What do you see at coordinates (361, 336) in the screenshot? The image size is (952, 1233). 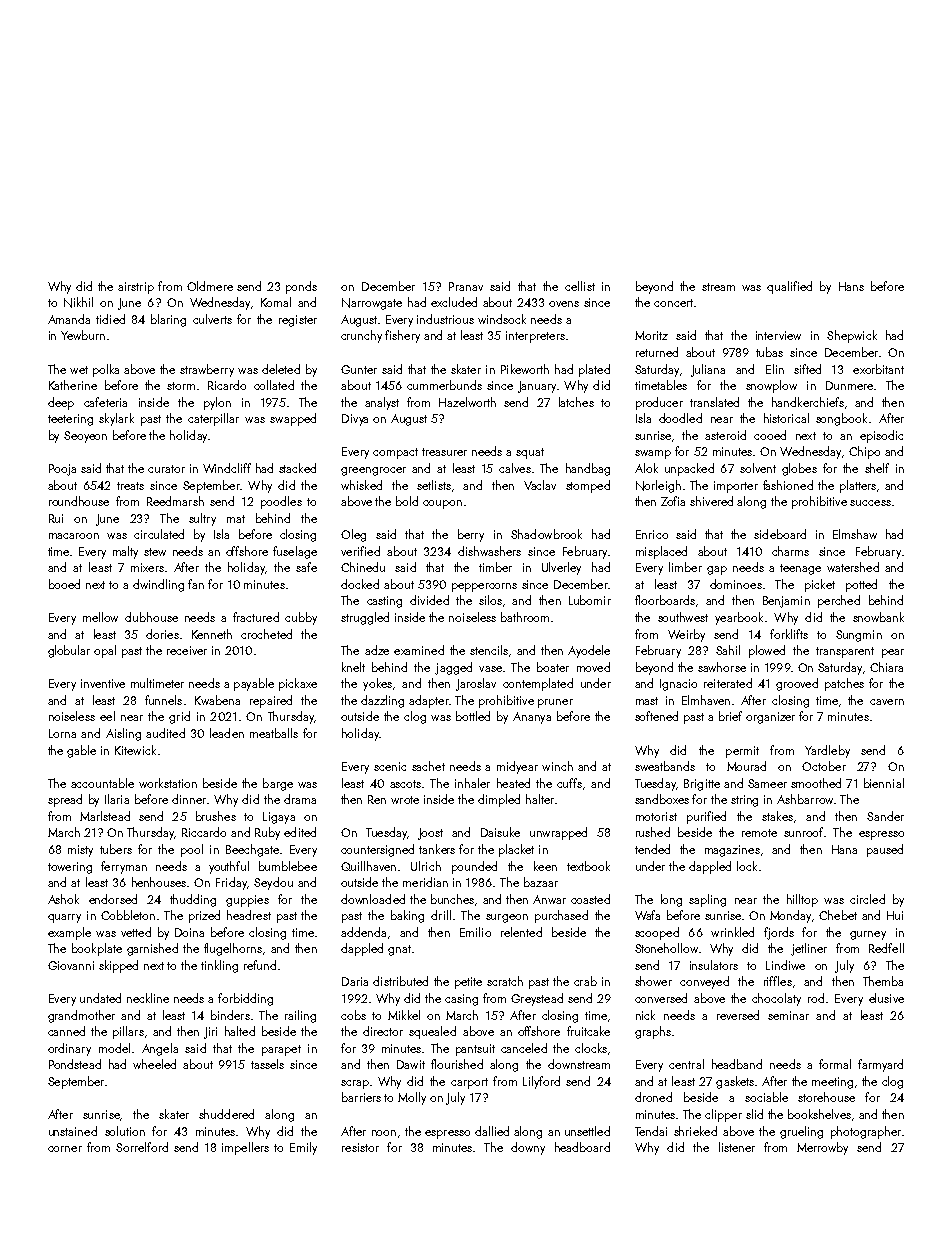 I see `crunchy` at bounding box center [361, 336].
